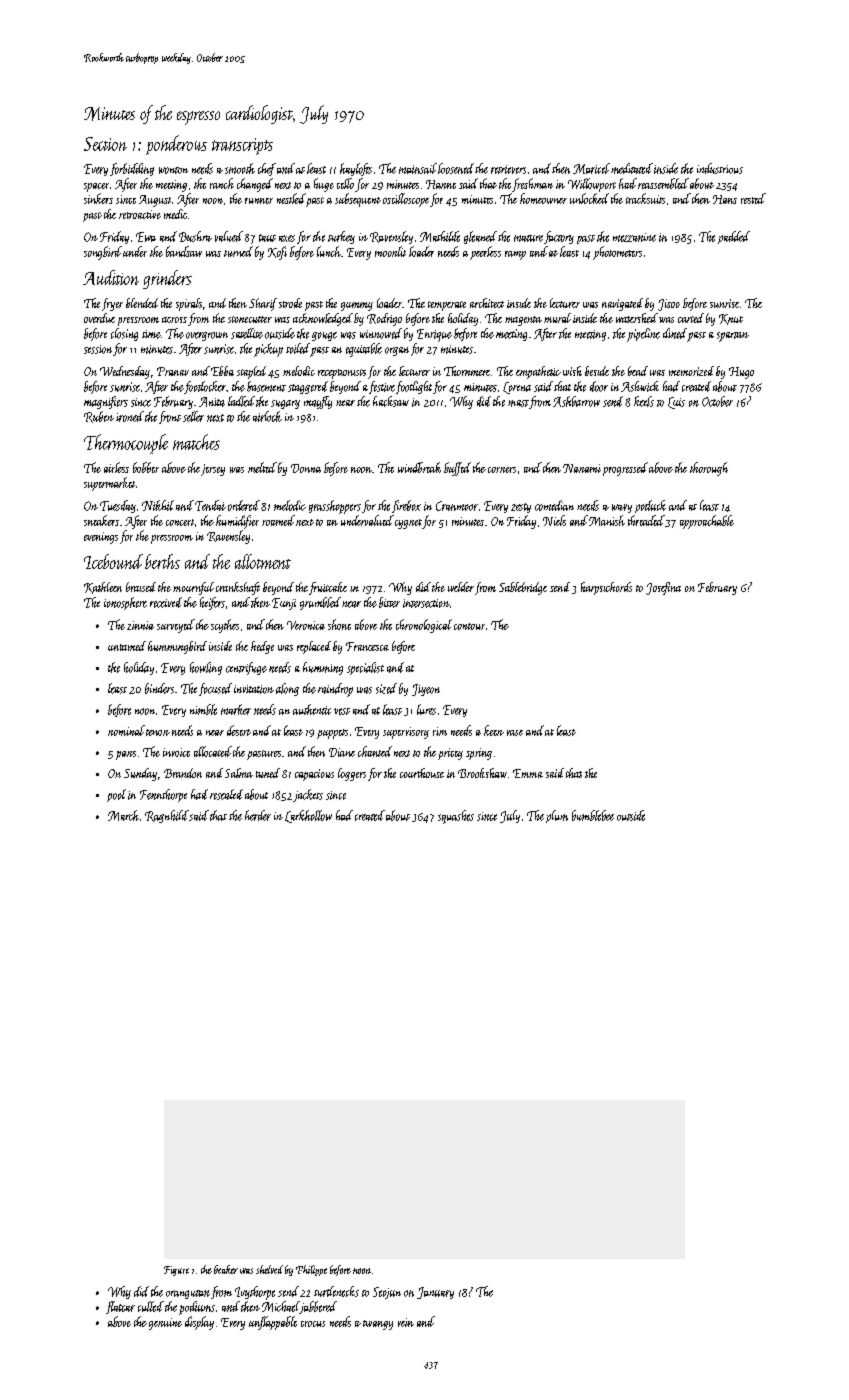 The image size is (849, 1400). I want to click on beaker, so click(226, 1269).
